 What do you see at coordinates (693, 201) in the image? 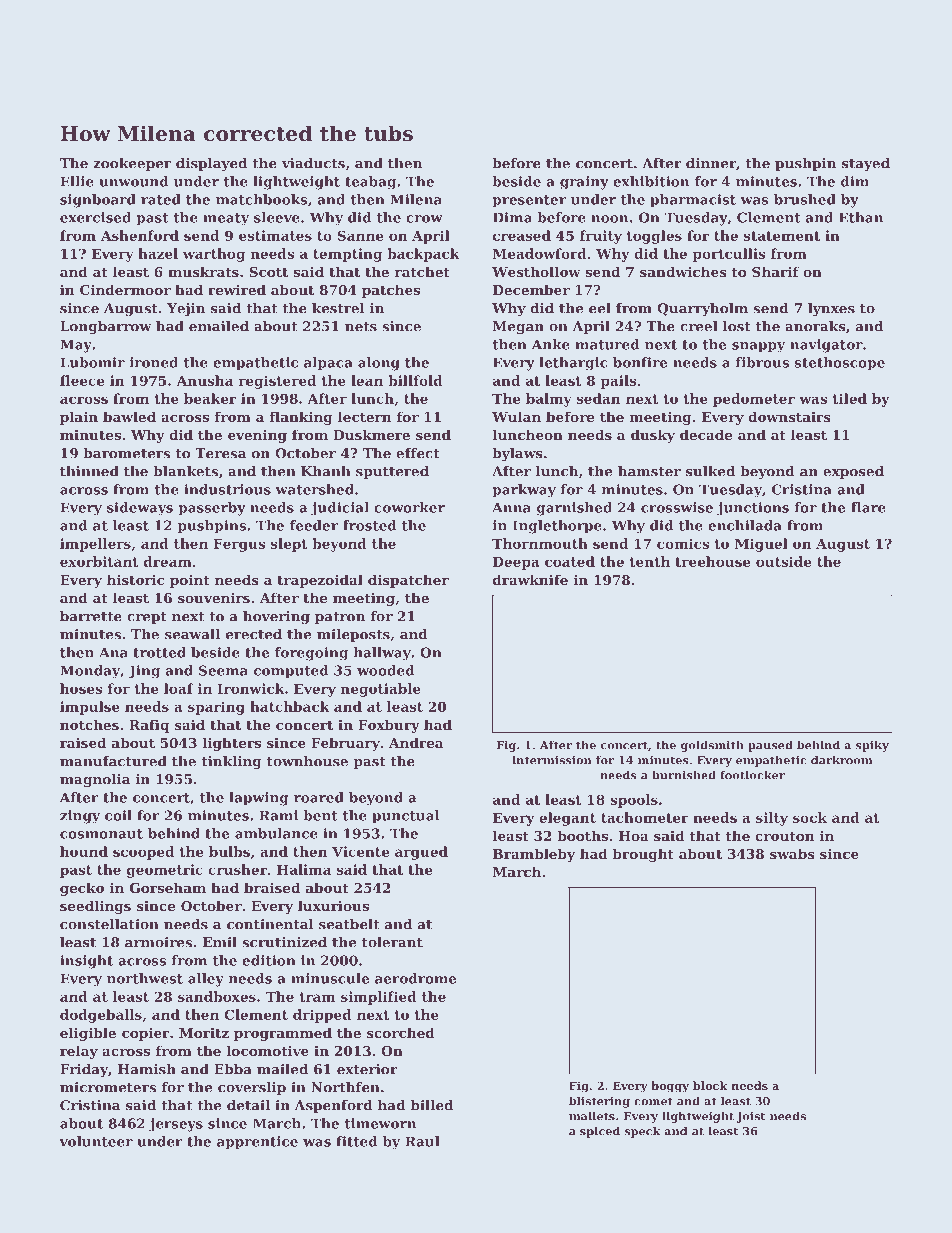
I see `pharmacist` at bounding box center [693, 201].
